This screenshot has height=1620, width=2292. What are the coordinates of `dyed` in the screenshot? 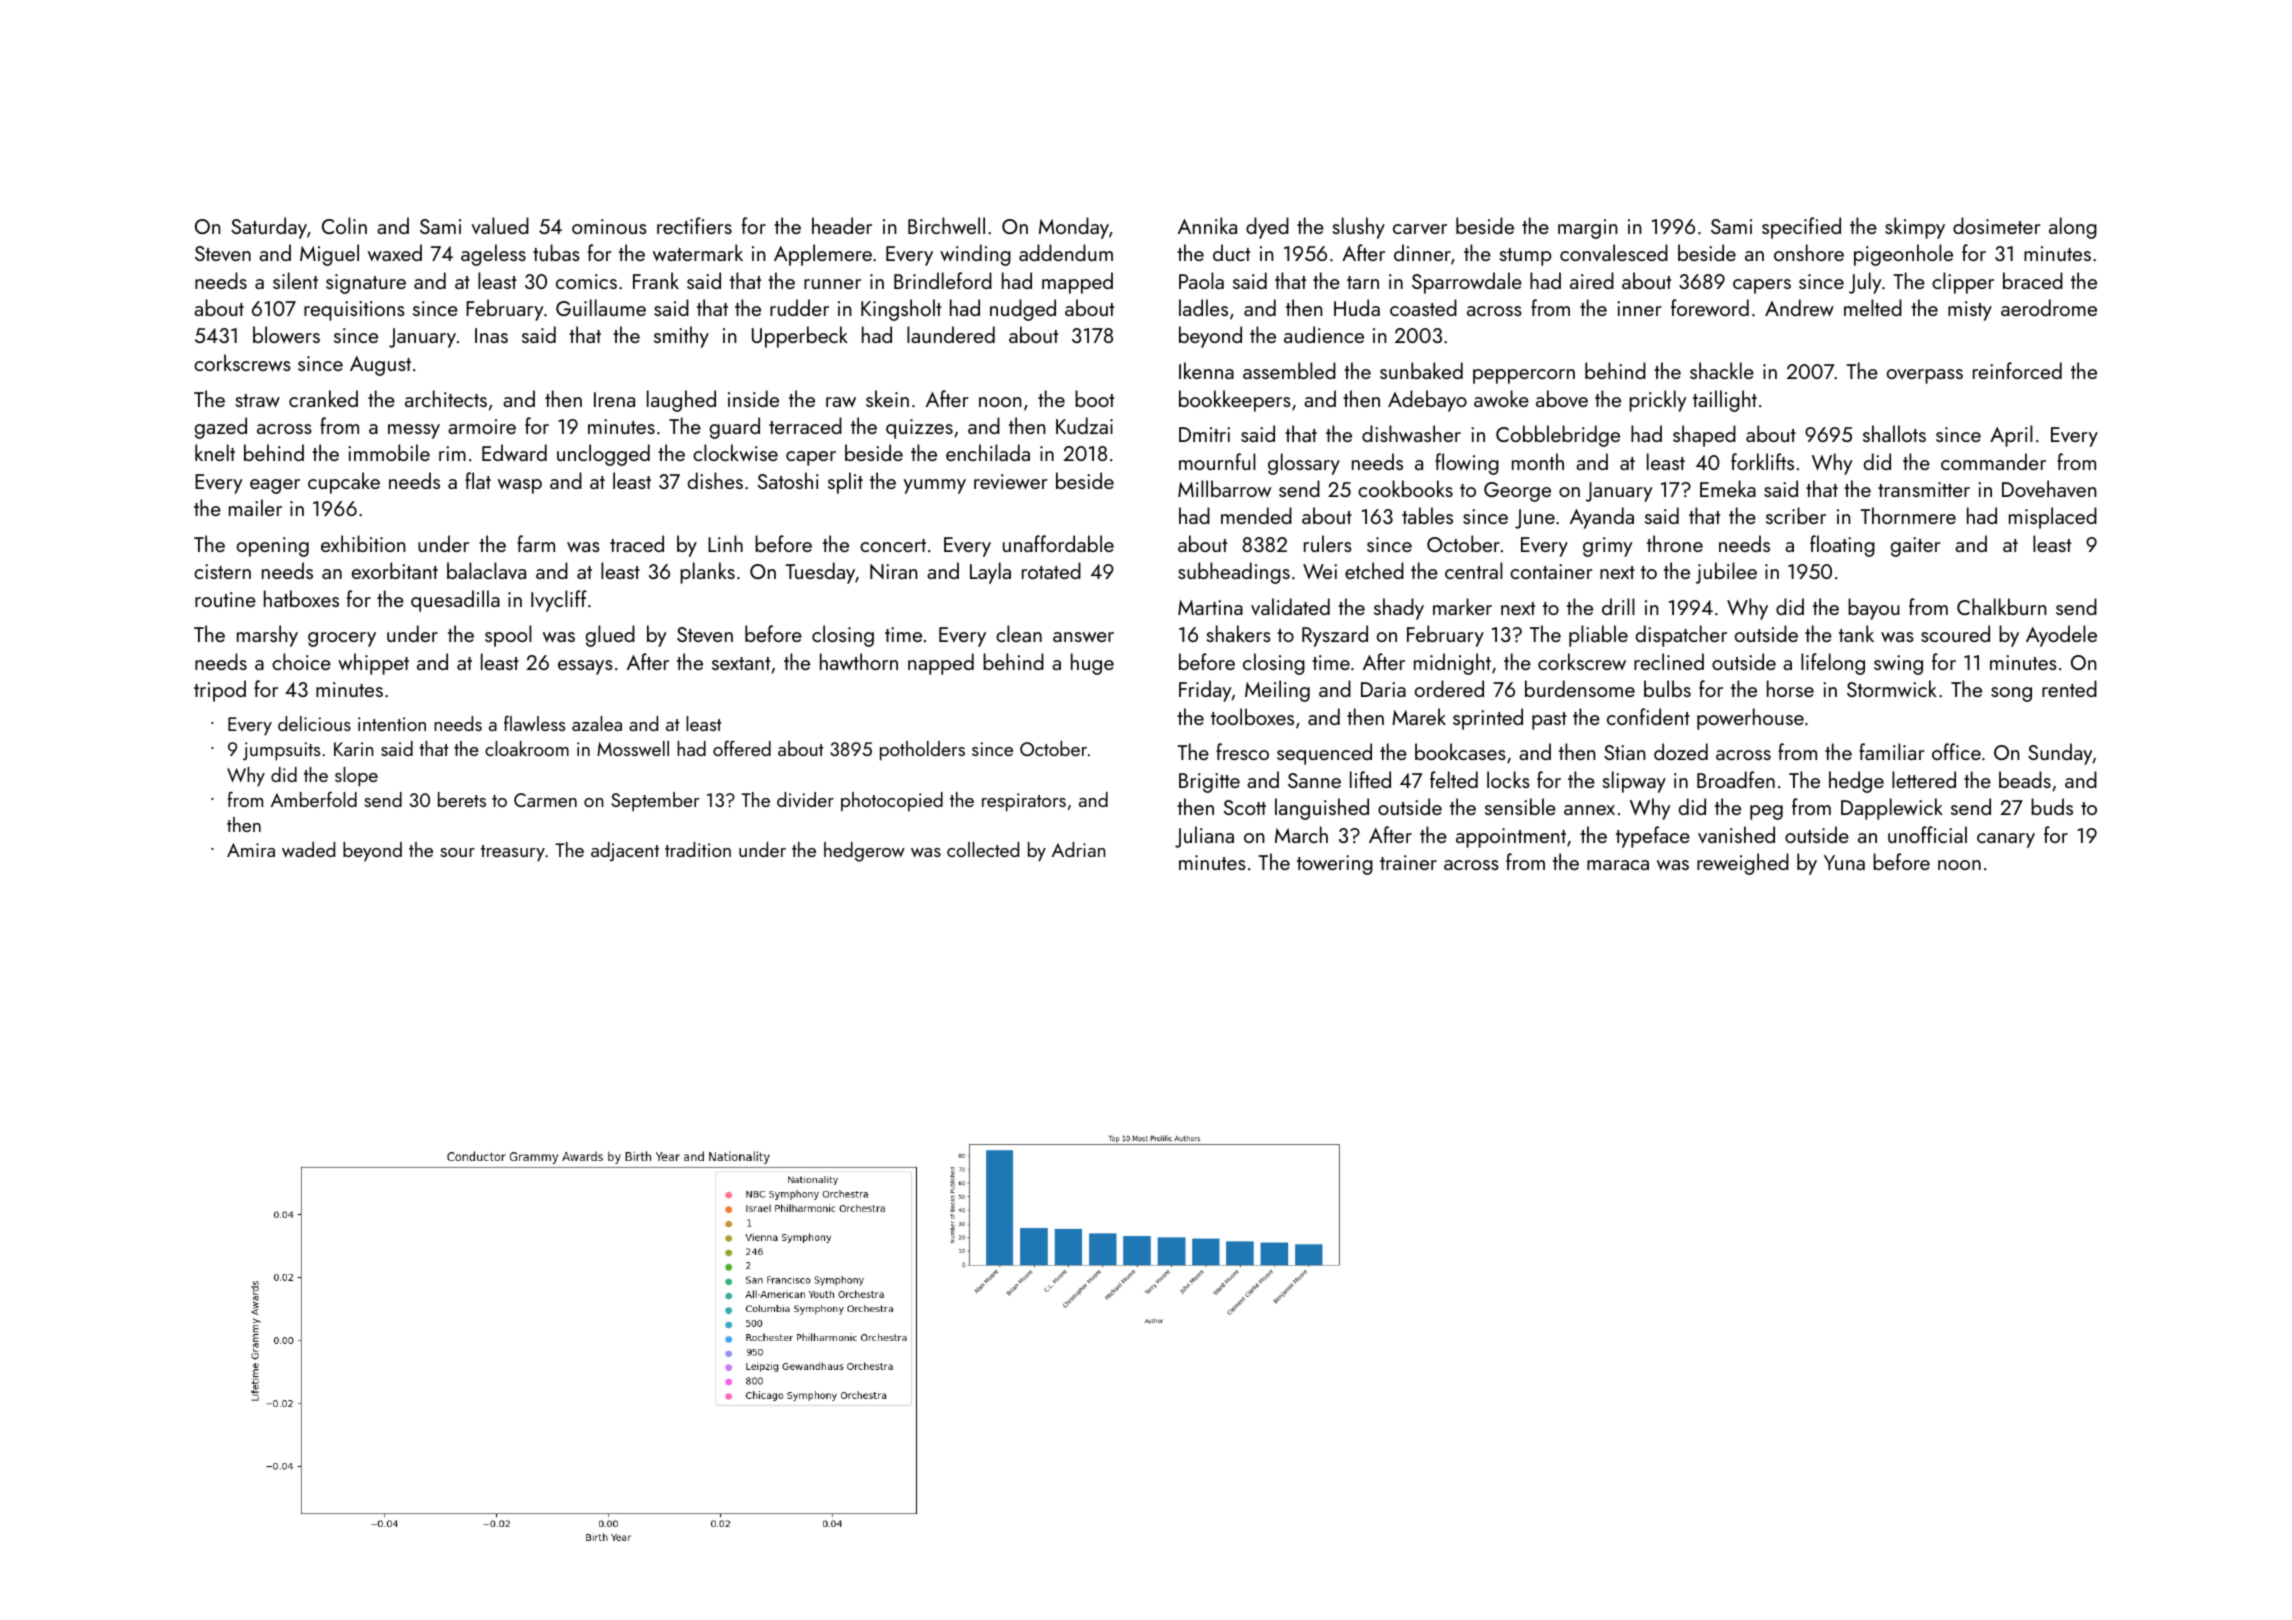 It's located at (1267, 228).
